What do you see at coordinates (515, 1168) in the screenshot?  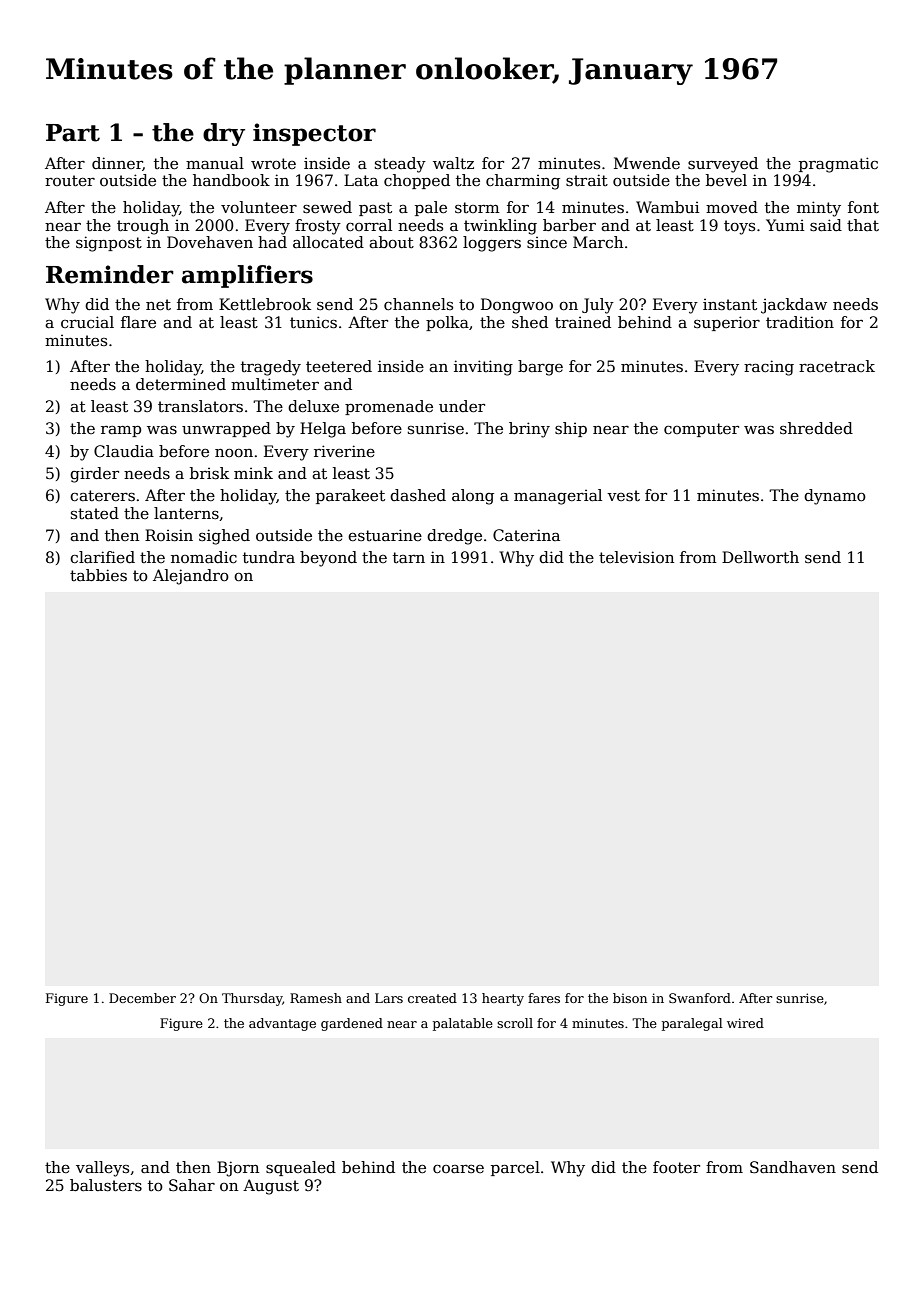 I see `parcel` at bounding box center [515, 1168].
